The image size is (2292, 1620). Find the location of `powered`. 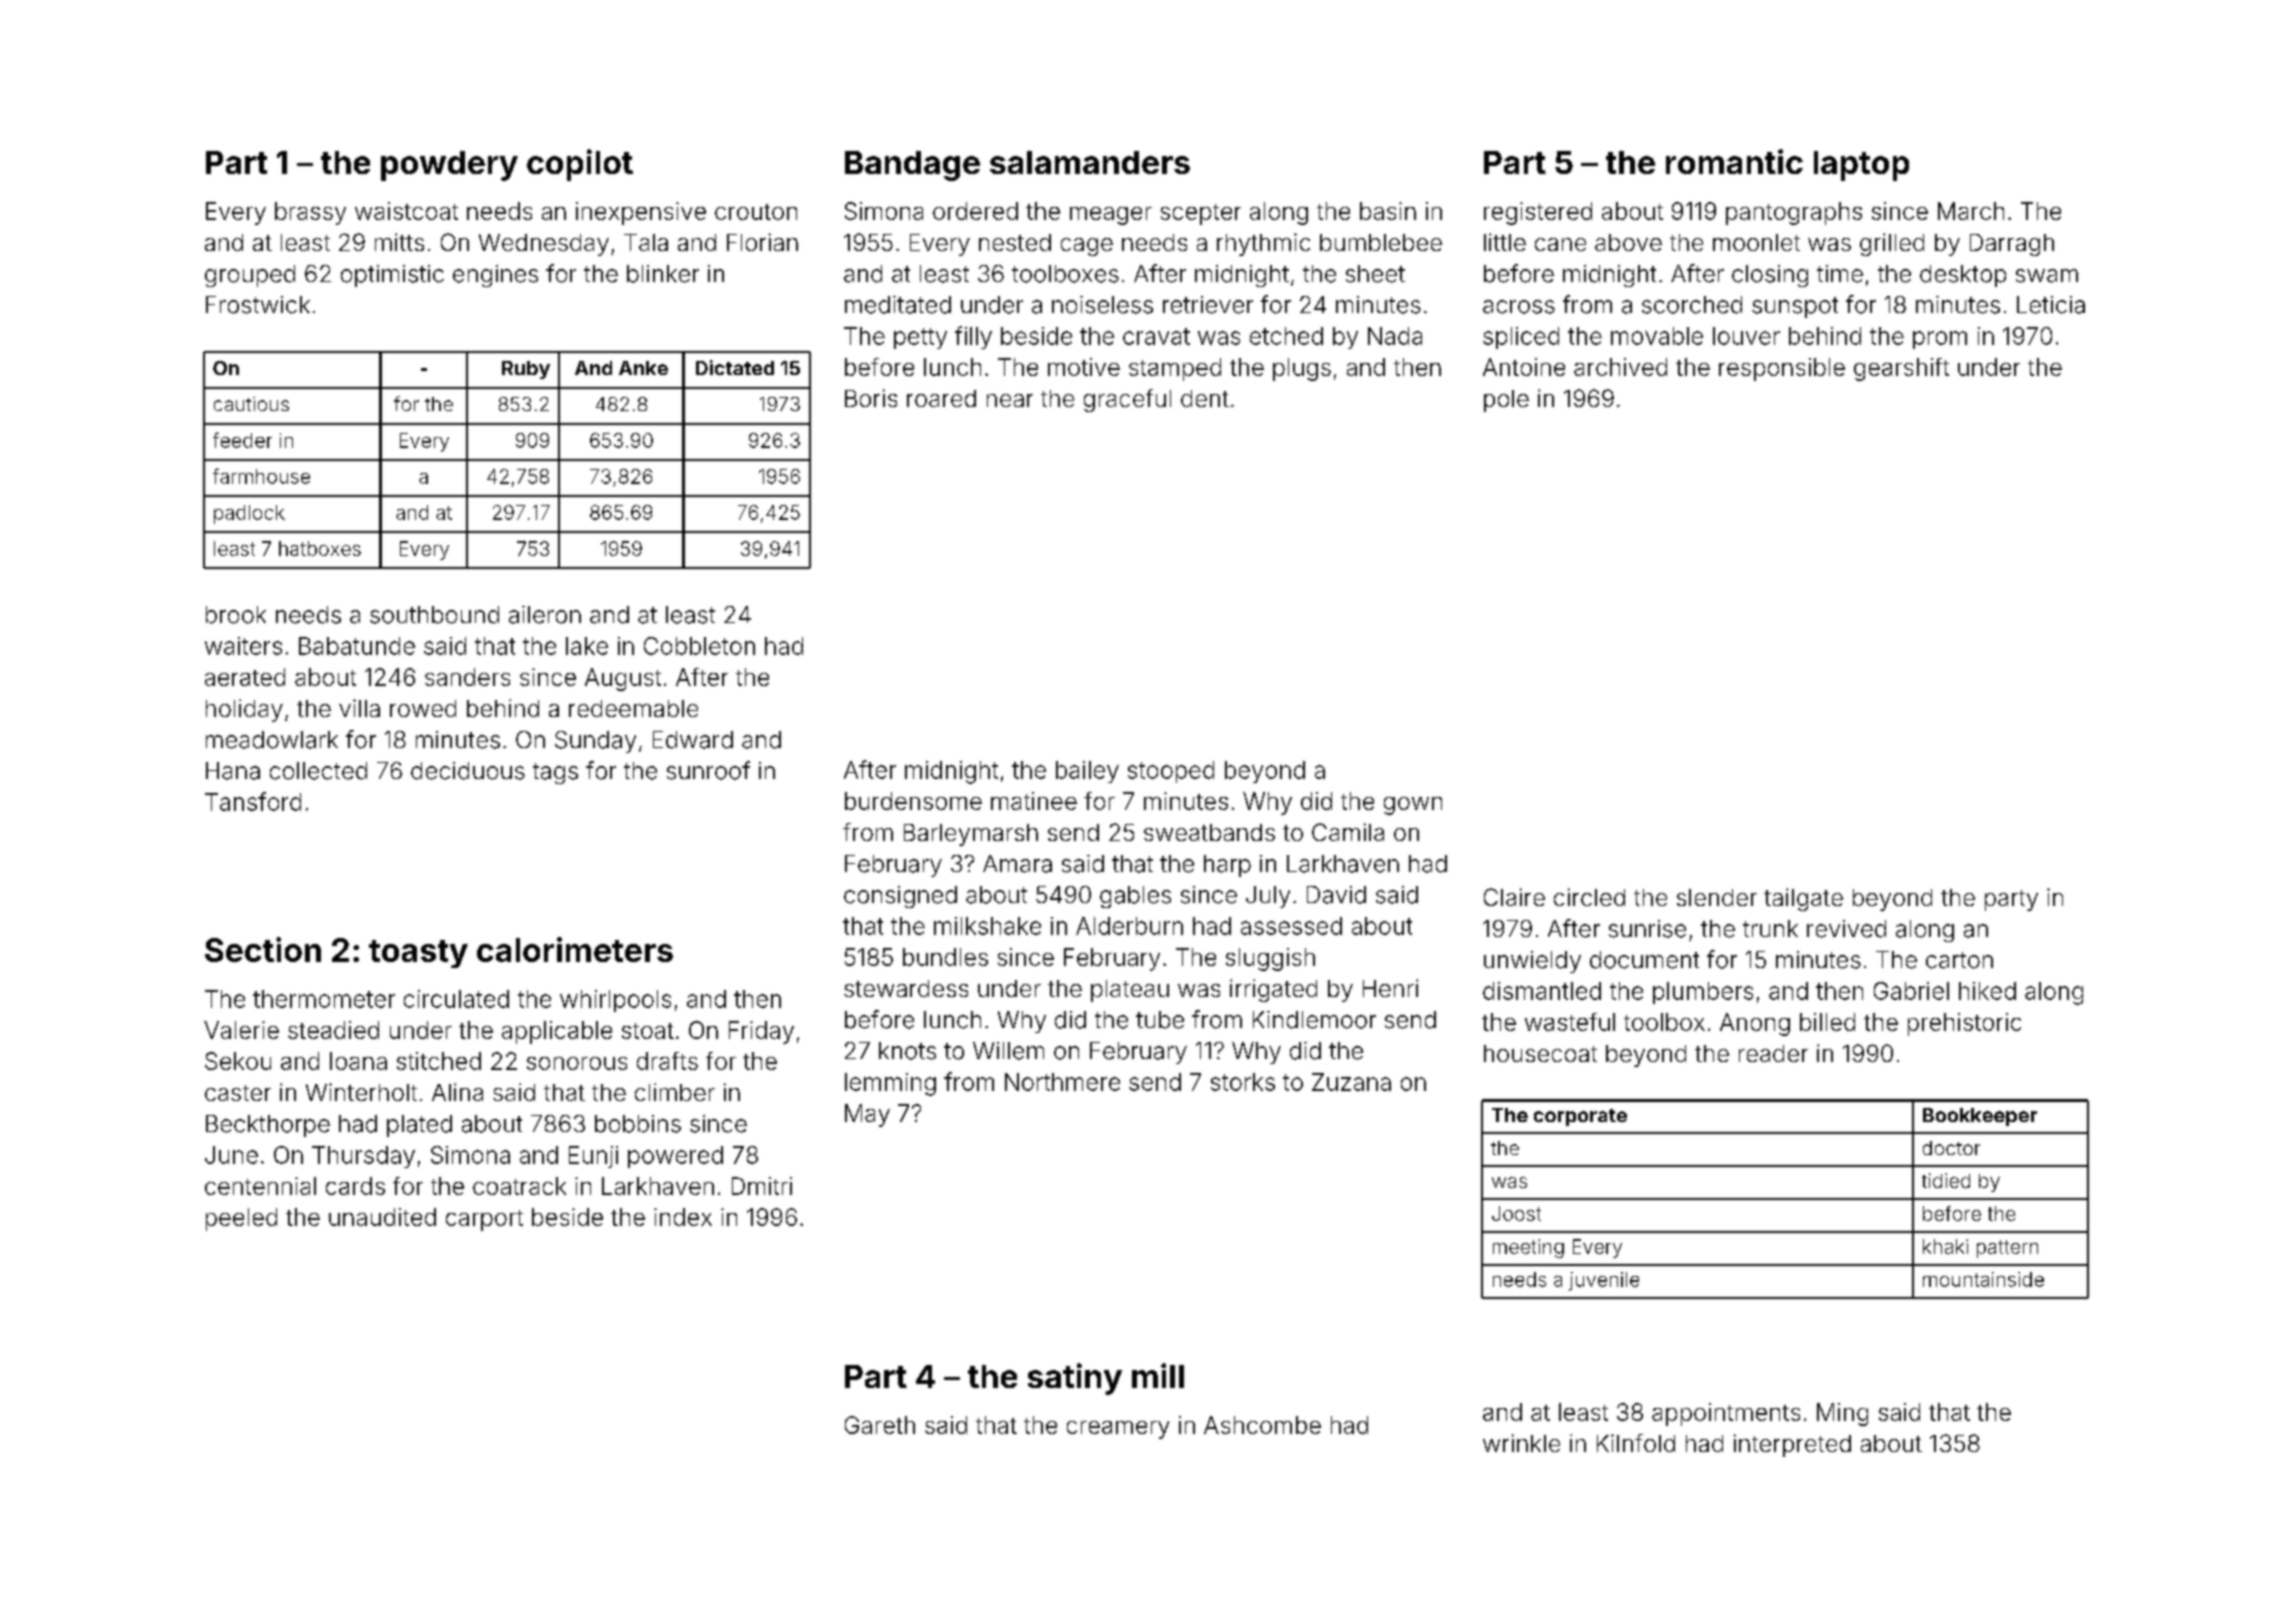

powered is located at coordinates (675, 1157).
